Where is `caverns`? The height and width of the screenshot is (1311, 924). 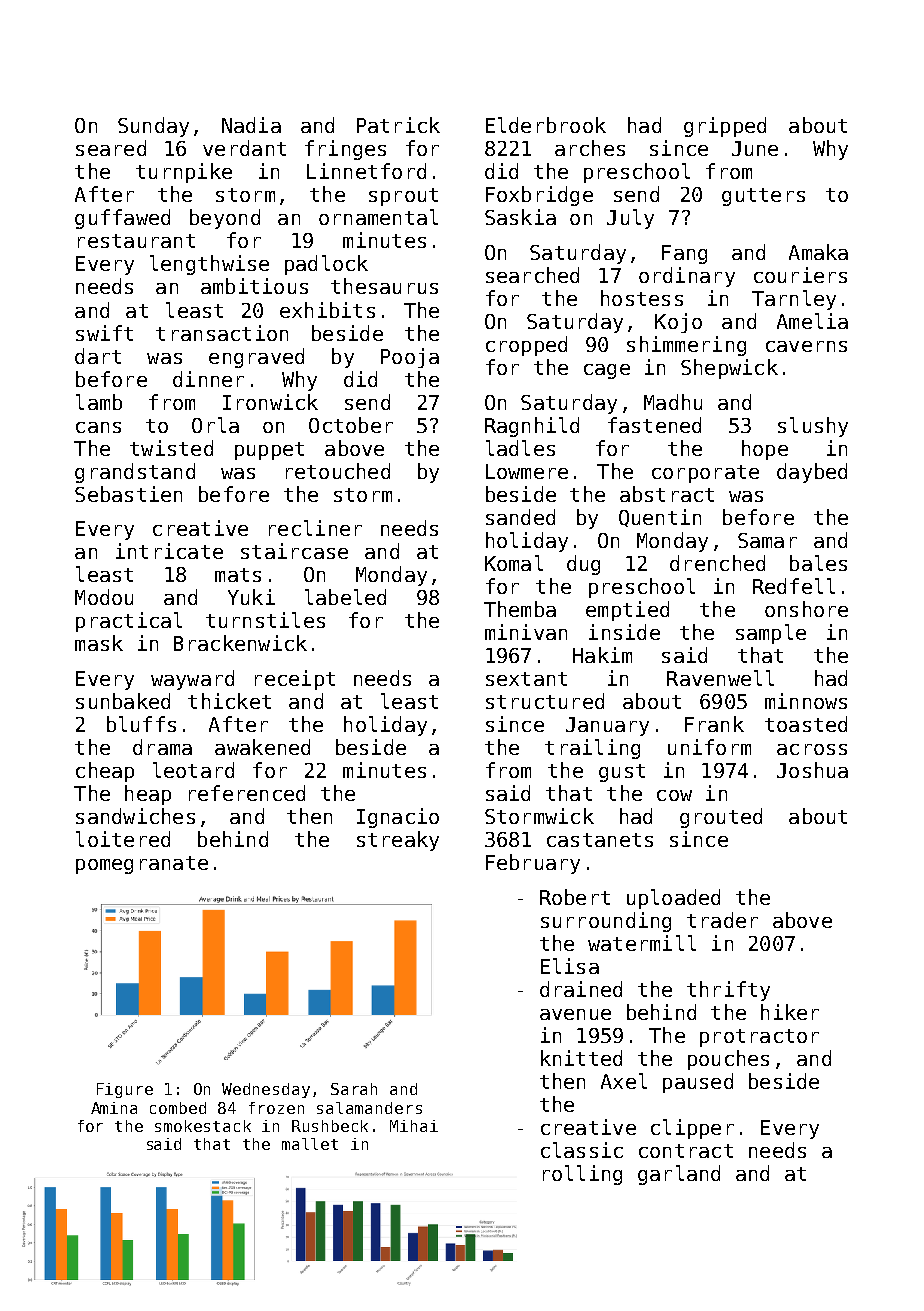 caverns is located at coordinates (806, 346).
